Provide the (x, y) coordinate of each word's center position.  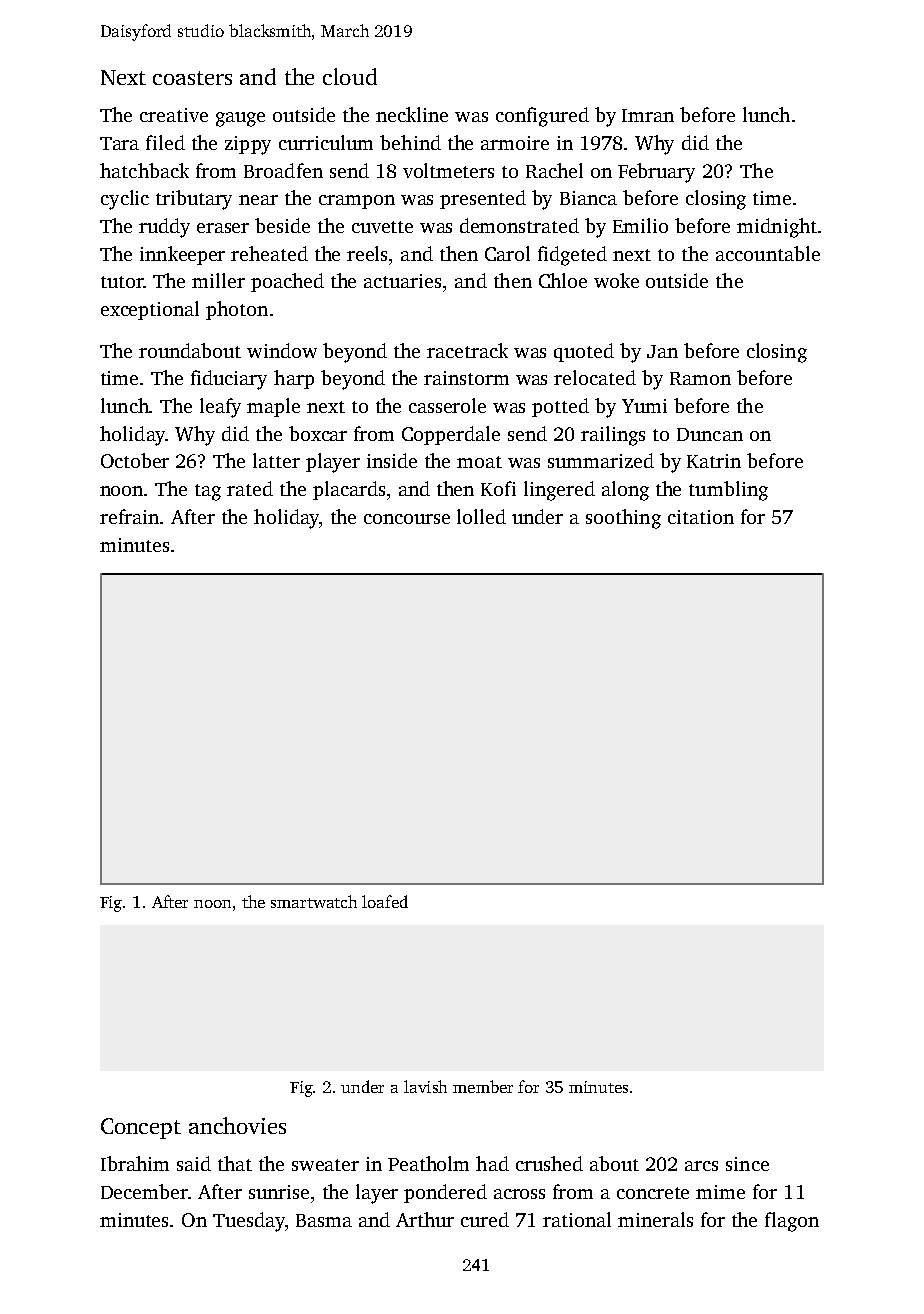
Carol (507, 253)
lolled (481, 516)
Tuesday (249, 1222)
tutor (122, 282)
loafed (385, 901)
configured (542, 117)
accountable (768, 253)
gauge (240, 119)
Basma (324, 1220)
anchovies (237, 1125)
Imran (648, 115)
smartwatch (314, 901)
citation (701, 517)
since (747, 1164)
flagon (792, 1222)
